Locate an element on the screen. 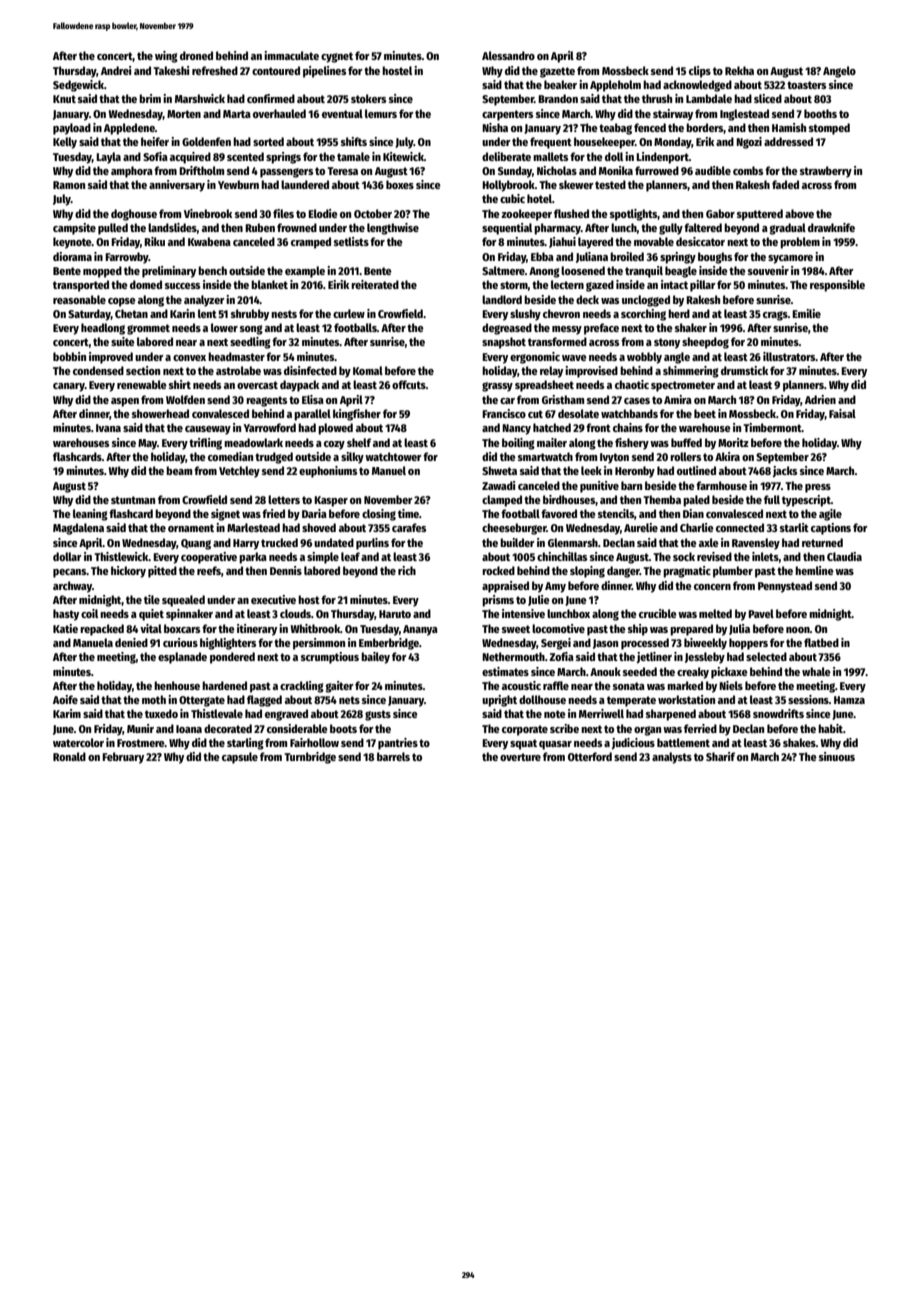 Image resolution: width=924 pixels, height=1308 pixels. habit is located at coordinates (830, 728).
